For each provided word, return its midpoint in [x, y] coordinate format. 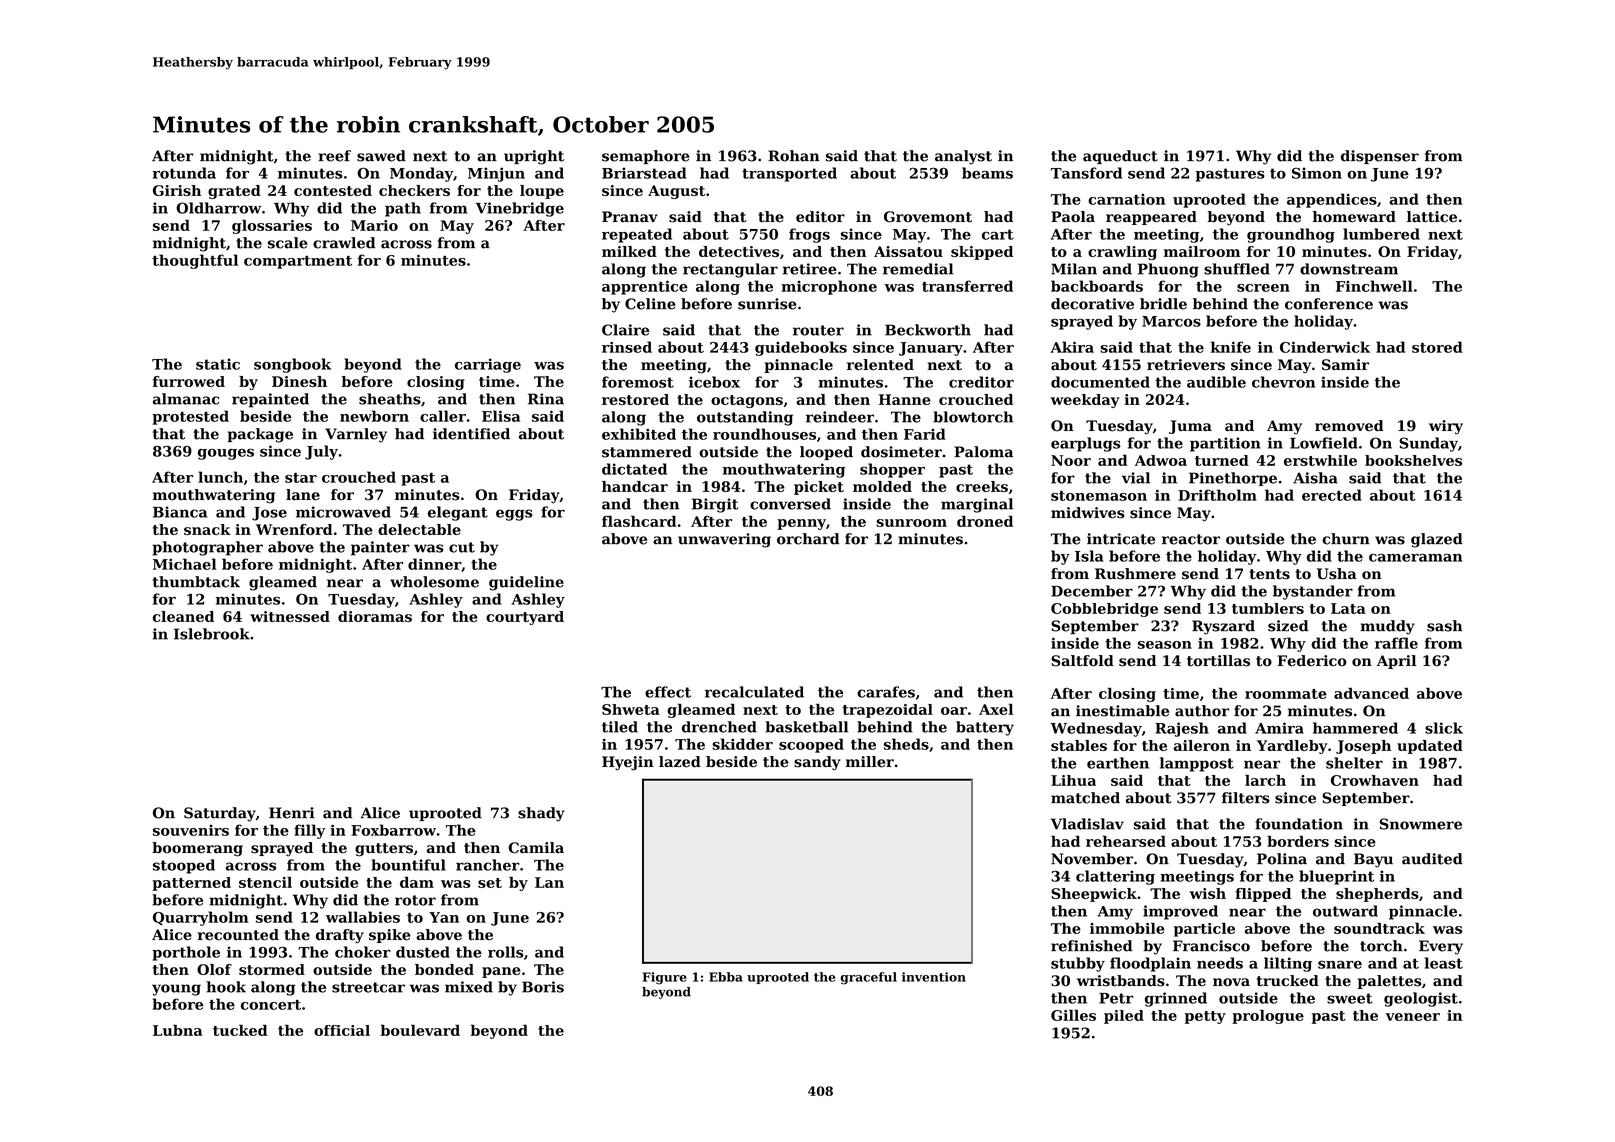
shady [541, 814]
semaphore [646, 157]
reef [334, 156]
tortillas [1218, 661]
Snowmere [1421, 824]
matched [1085, 798]
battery [985, 728]
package [260, 435]
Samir [1345, 365]
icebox [714, 382]
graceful [868, 978]
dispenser [1380, 157]
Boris [543, 987]
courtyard [525, 618]
